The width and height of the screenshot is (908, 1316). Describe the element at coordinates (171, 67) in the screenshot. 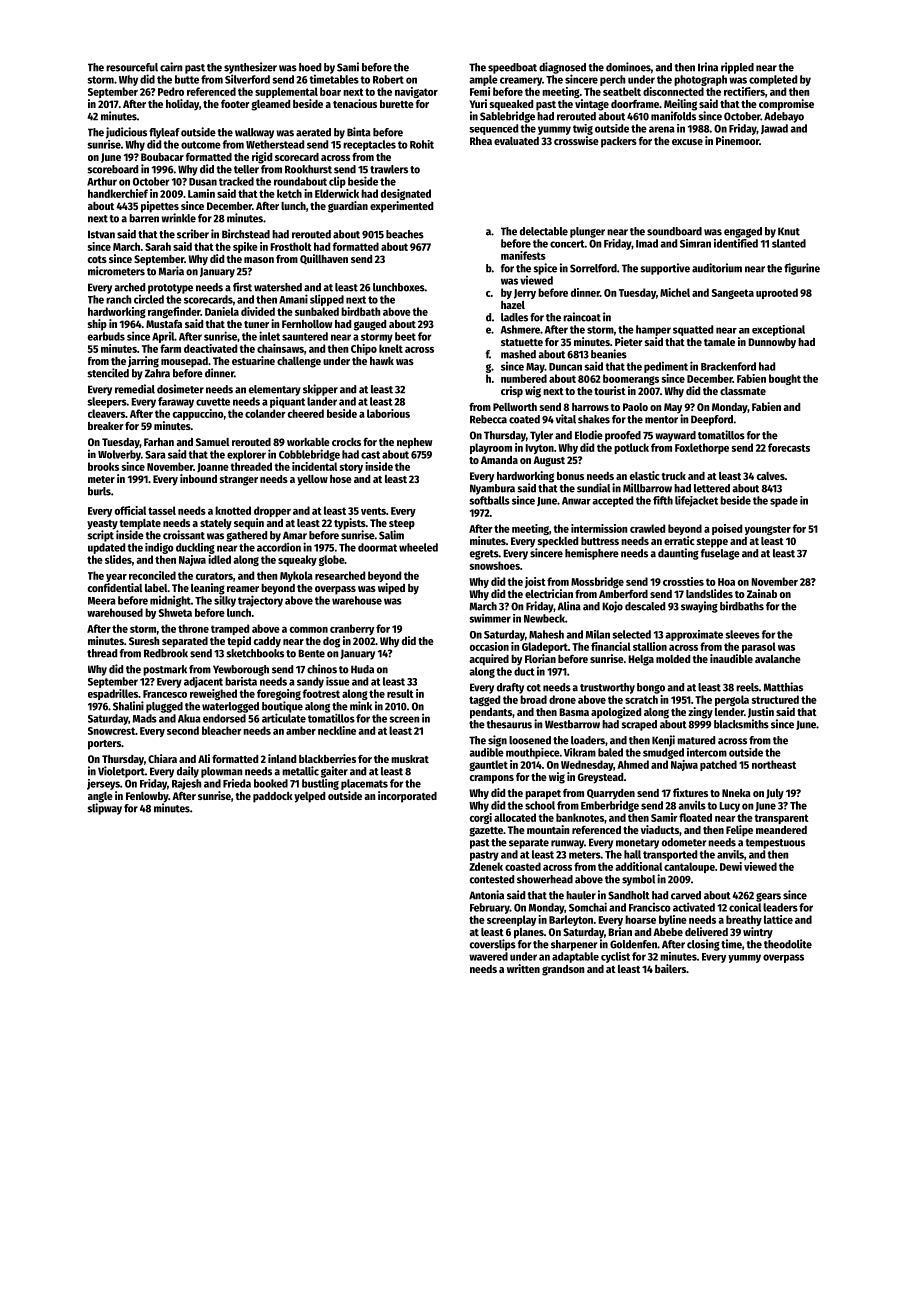

I see `cairn` at that location.
